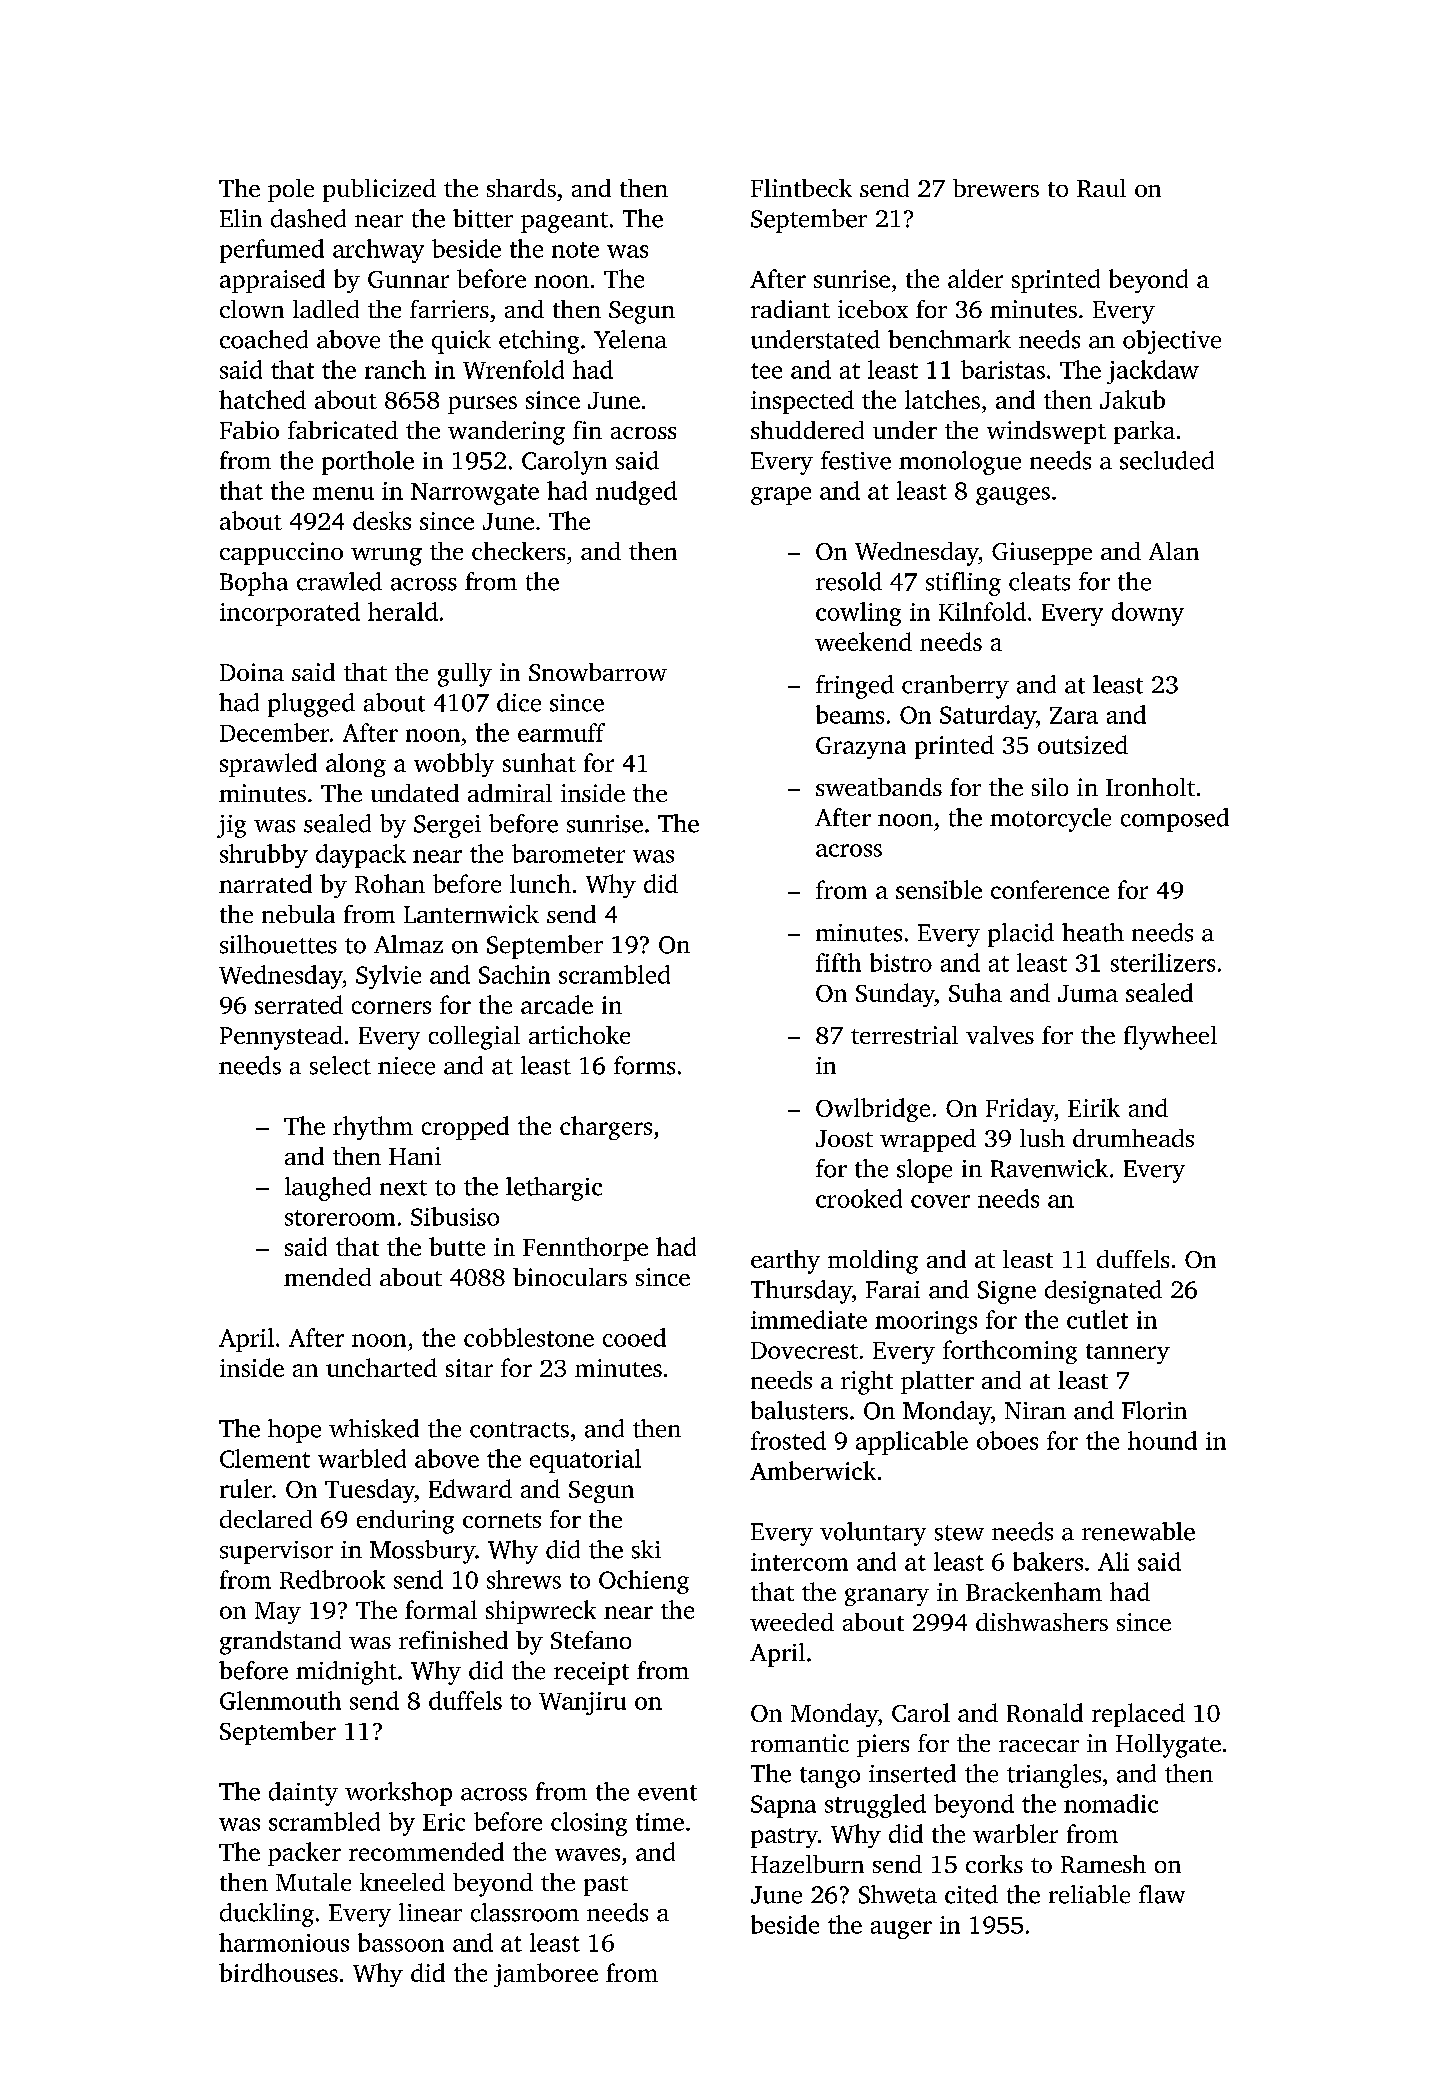 This screenshot has width=1450, height=2100. I want to click on Ironholt, so click(1150, 787).
